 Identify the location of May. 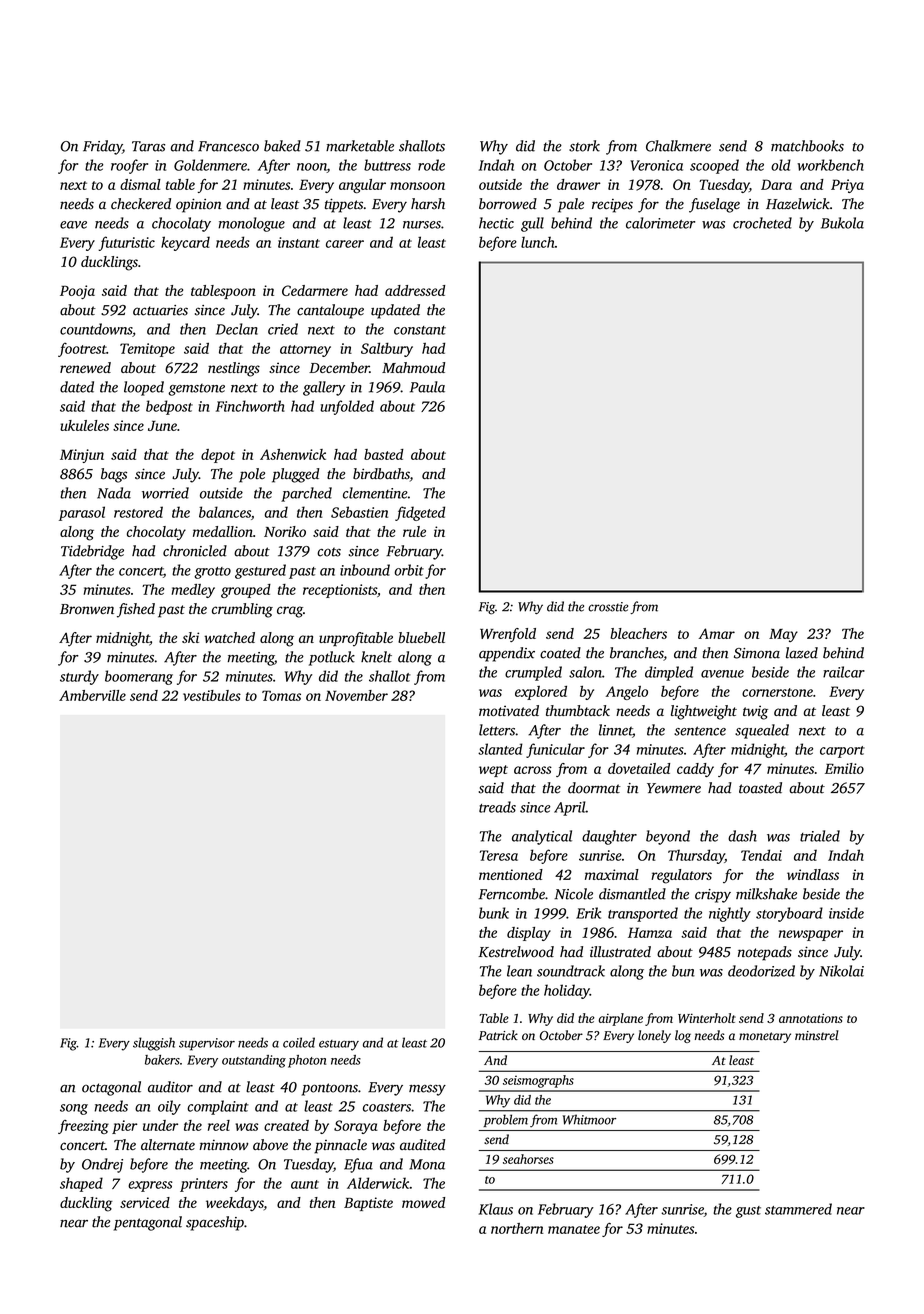
(783, 635).
